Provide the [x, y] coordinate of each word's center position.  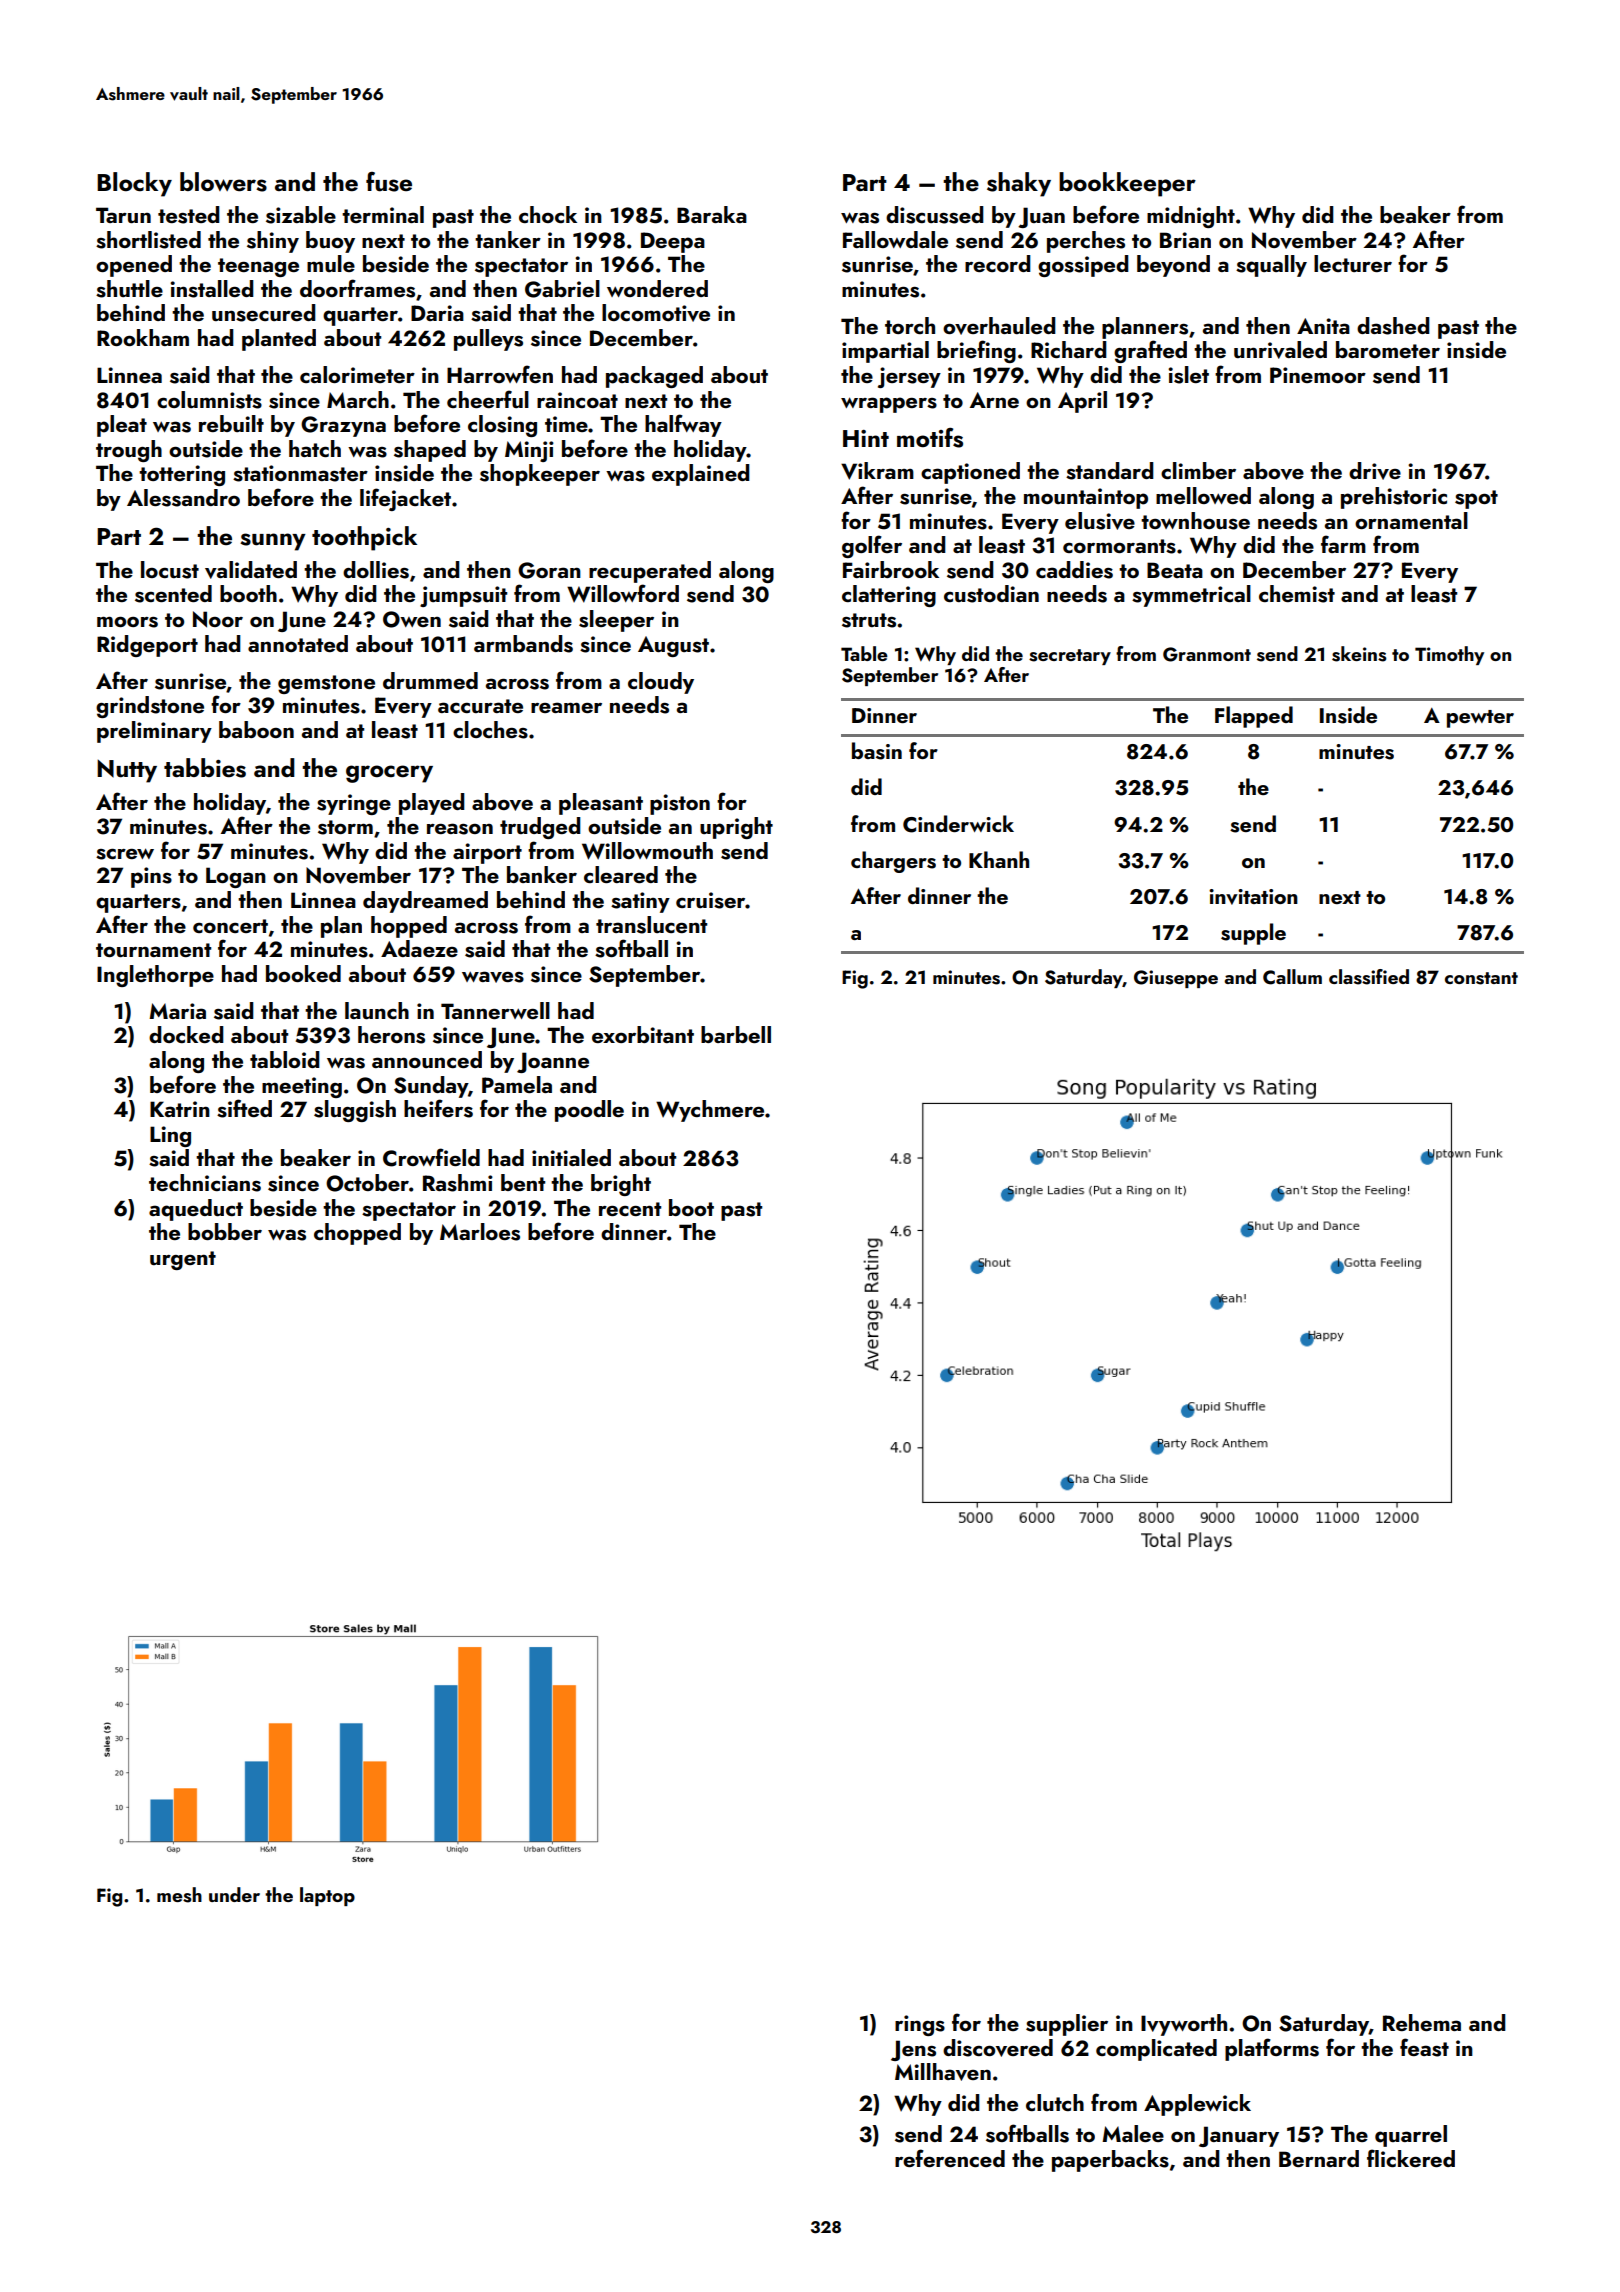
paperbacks [1110, 2161]
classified [1369, 977]
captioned [970, 473]
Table [864, 653]
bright [621, 1185]
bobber [225, 1231]
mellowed [1203, 495]
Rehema [1422, 2022]
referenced [950, 2158]
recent [630, 1209]
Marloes [480, 1232]
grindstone [150, 707]
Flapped [1254, 717]
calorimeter [357, 374]
